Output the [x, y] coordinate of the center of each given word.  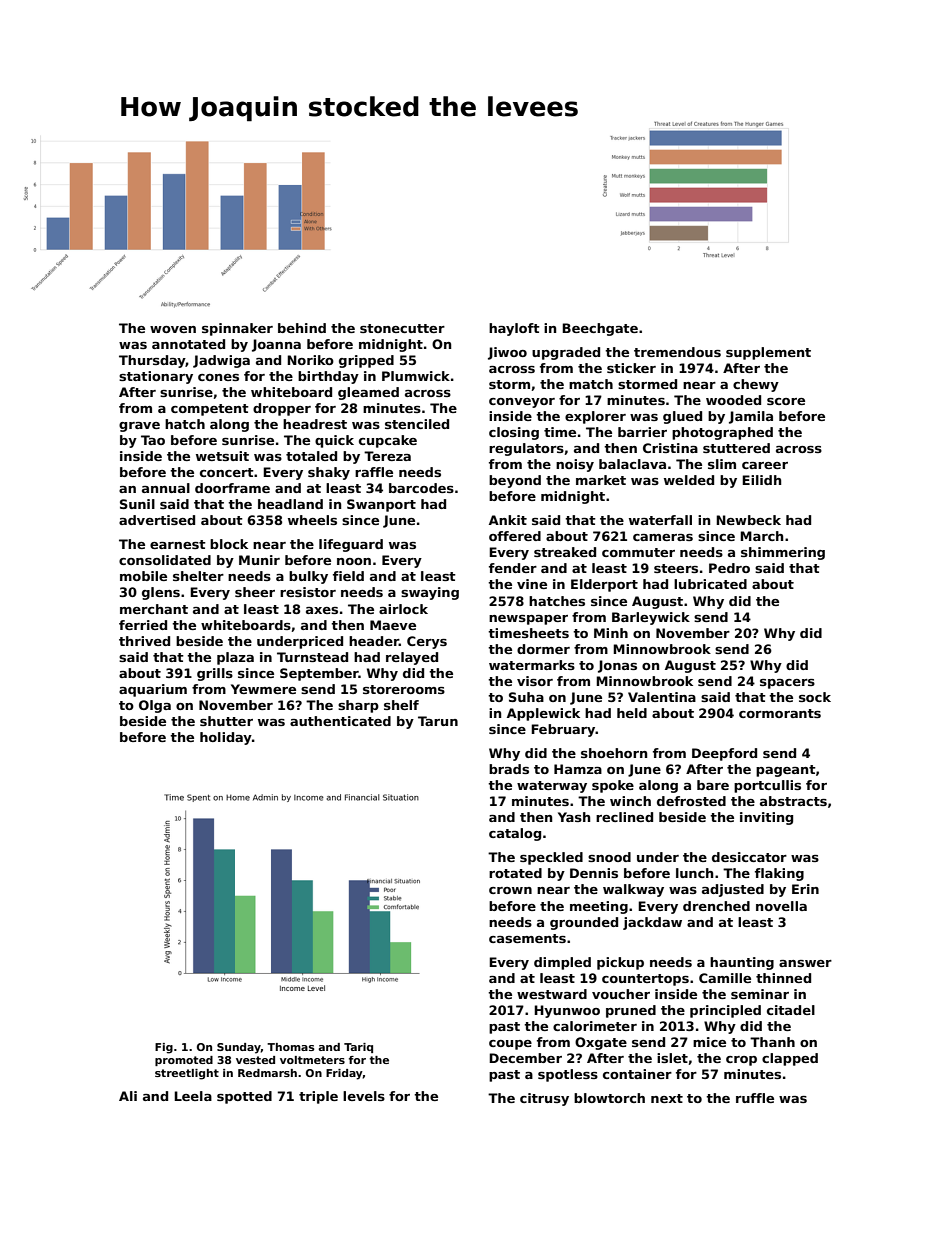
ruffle [755, 1098]
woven [173, 329]
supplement [768, 353]
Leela [193, 1096]
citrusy [544, 1099]
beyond [515, 481]
